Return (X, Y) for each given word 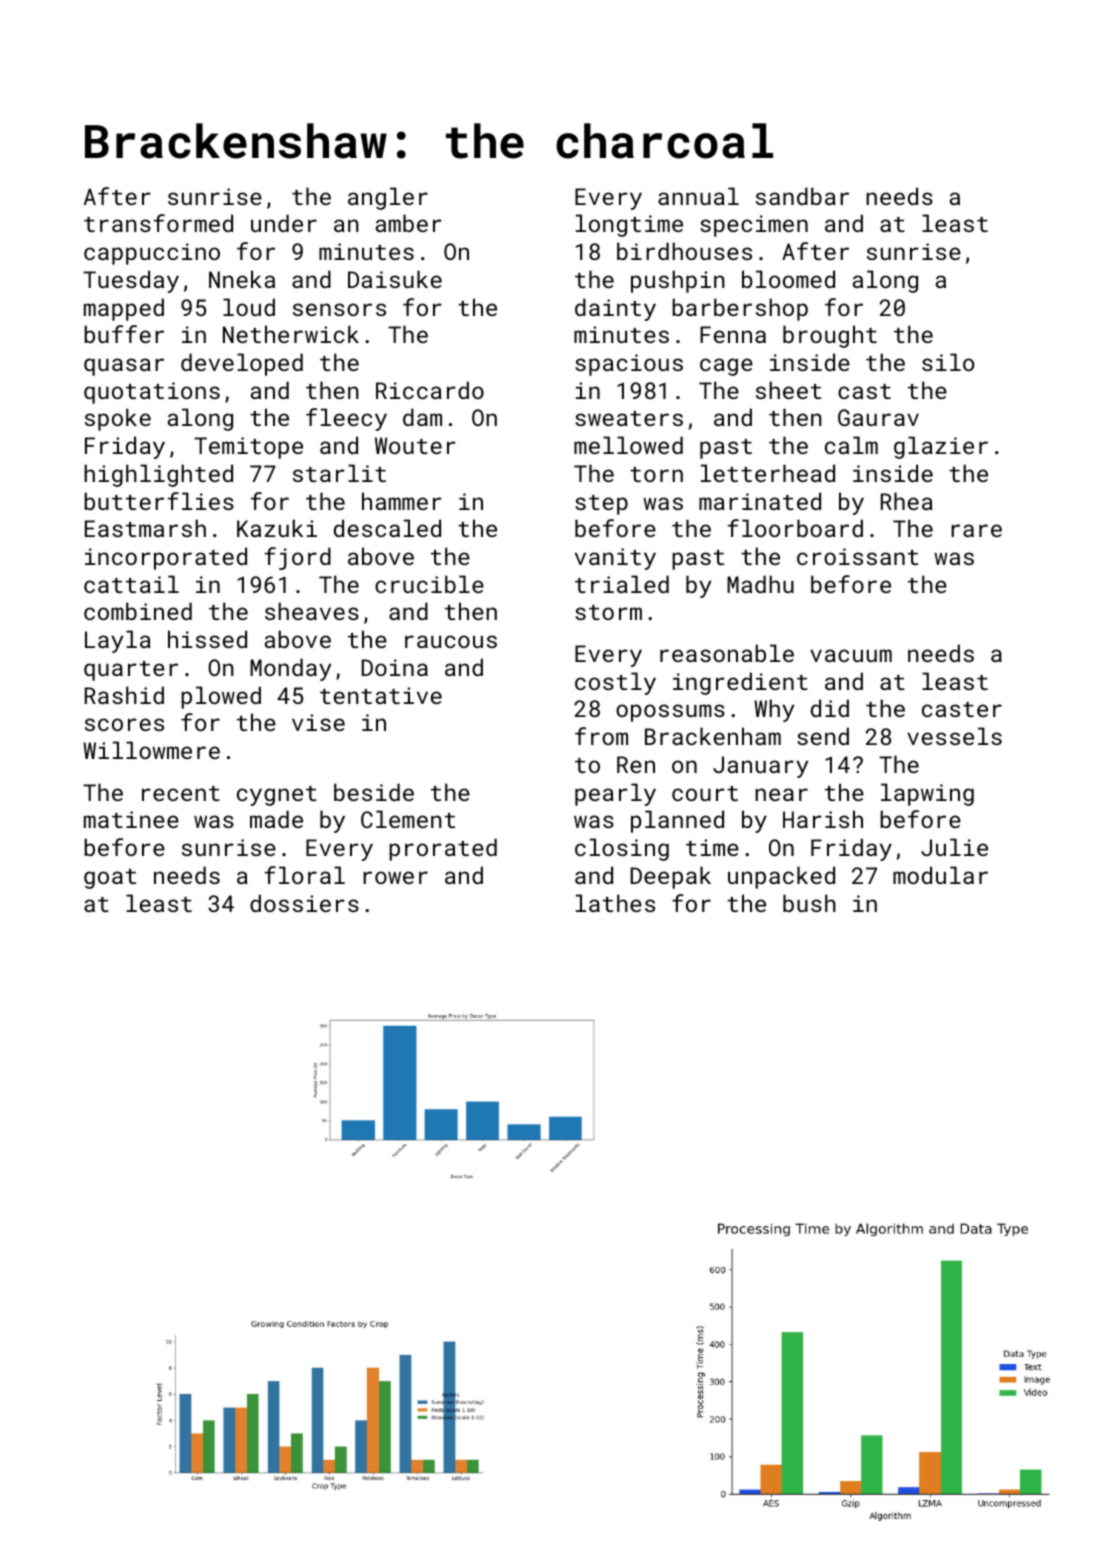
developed (242, 364)
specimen (754, 226)
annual (698, 196)
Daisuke (395, 279)
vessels (954, 736)
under (284, 223)
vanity (615, 559)
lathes (615, 903)
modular (940, 875)
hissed (207, 639)
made (276, 819)
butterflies (159, 501)
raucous (451, 641)
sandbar (802, 196)
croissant (857, 556)
